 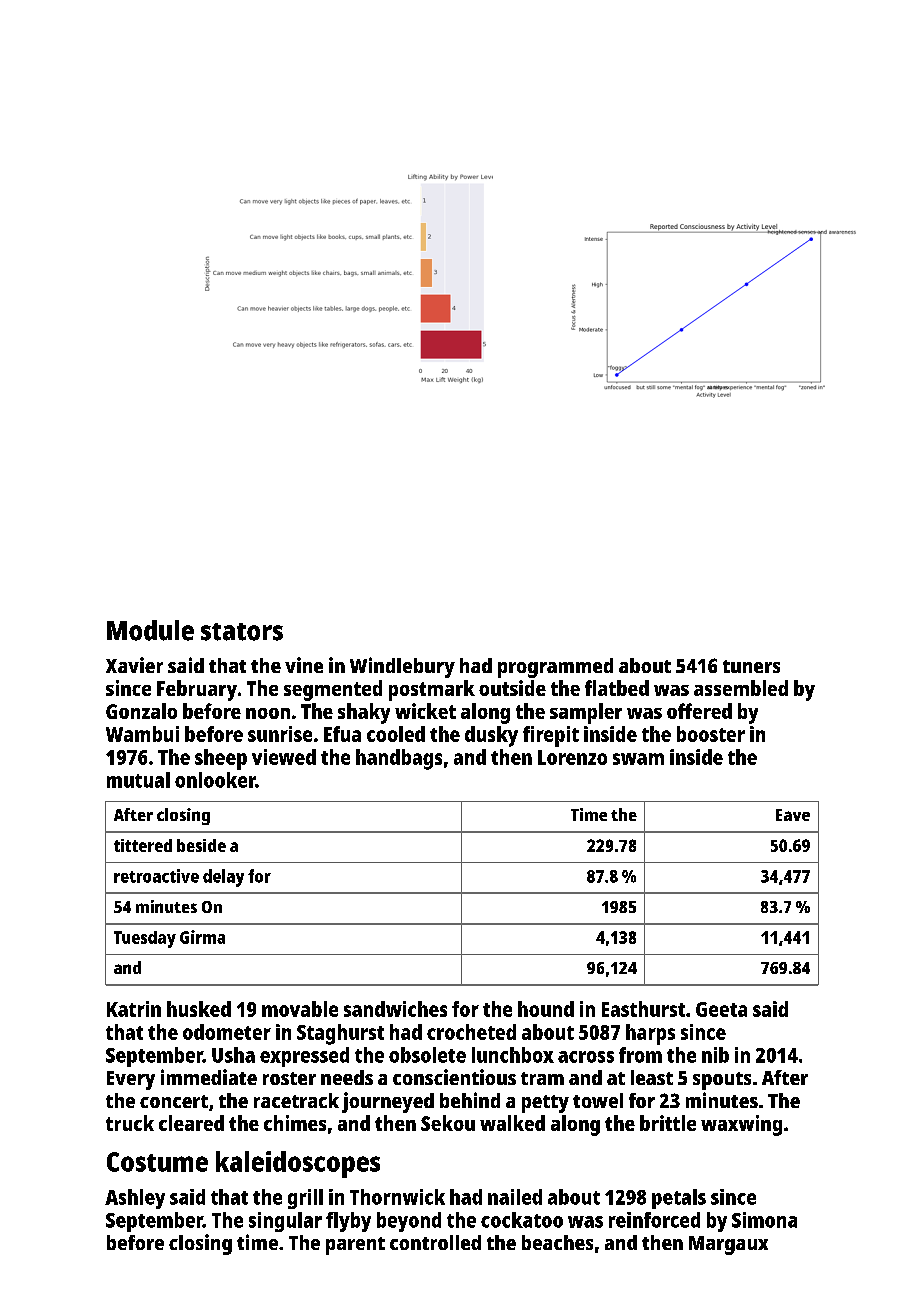 What do you see at coordinates (135, 1199) in the screenshot?
I see `Ashley` at bounding box center [135, 1199].
